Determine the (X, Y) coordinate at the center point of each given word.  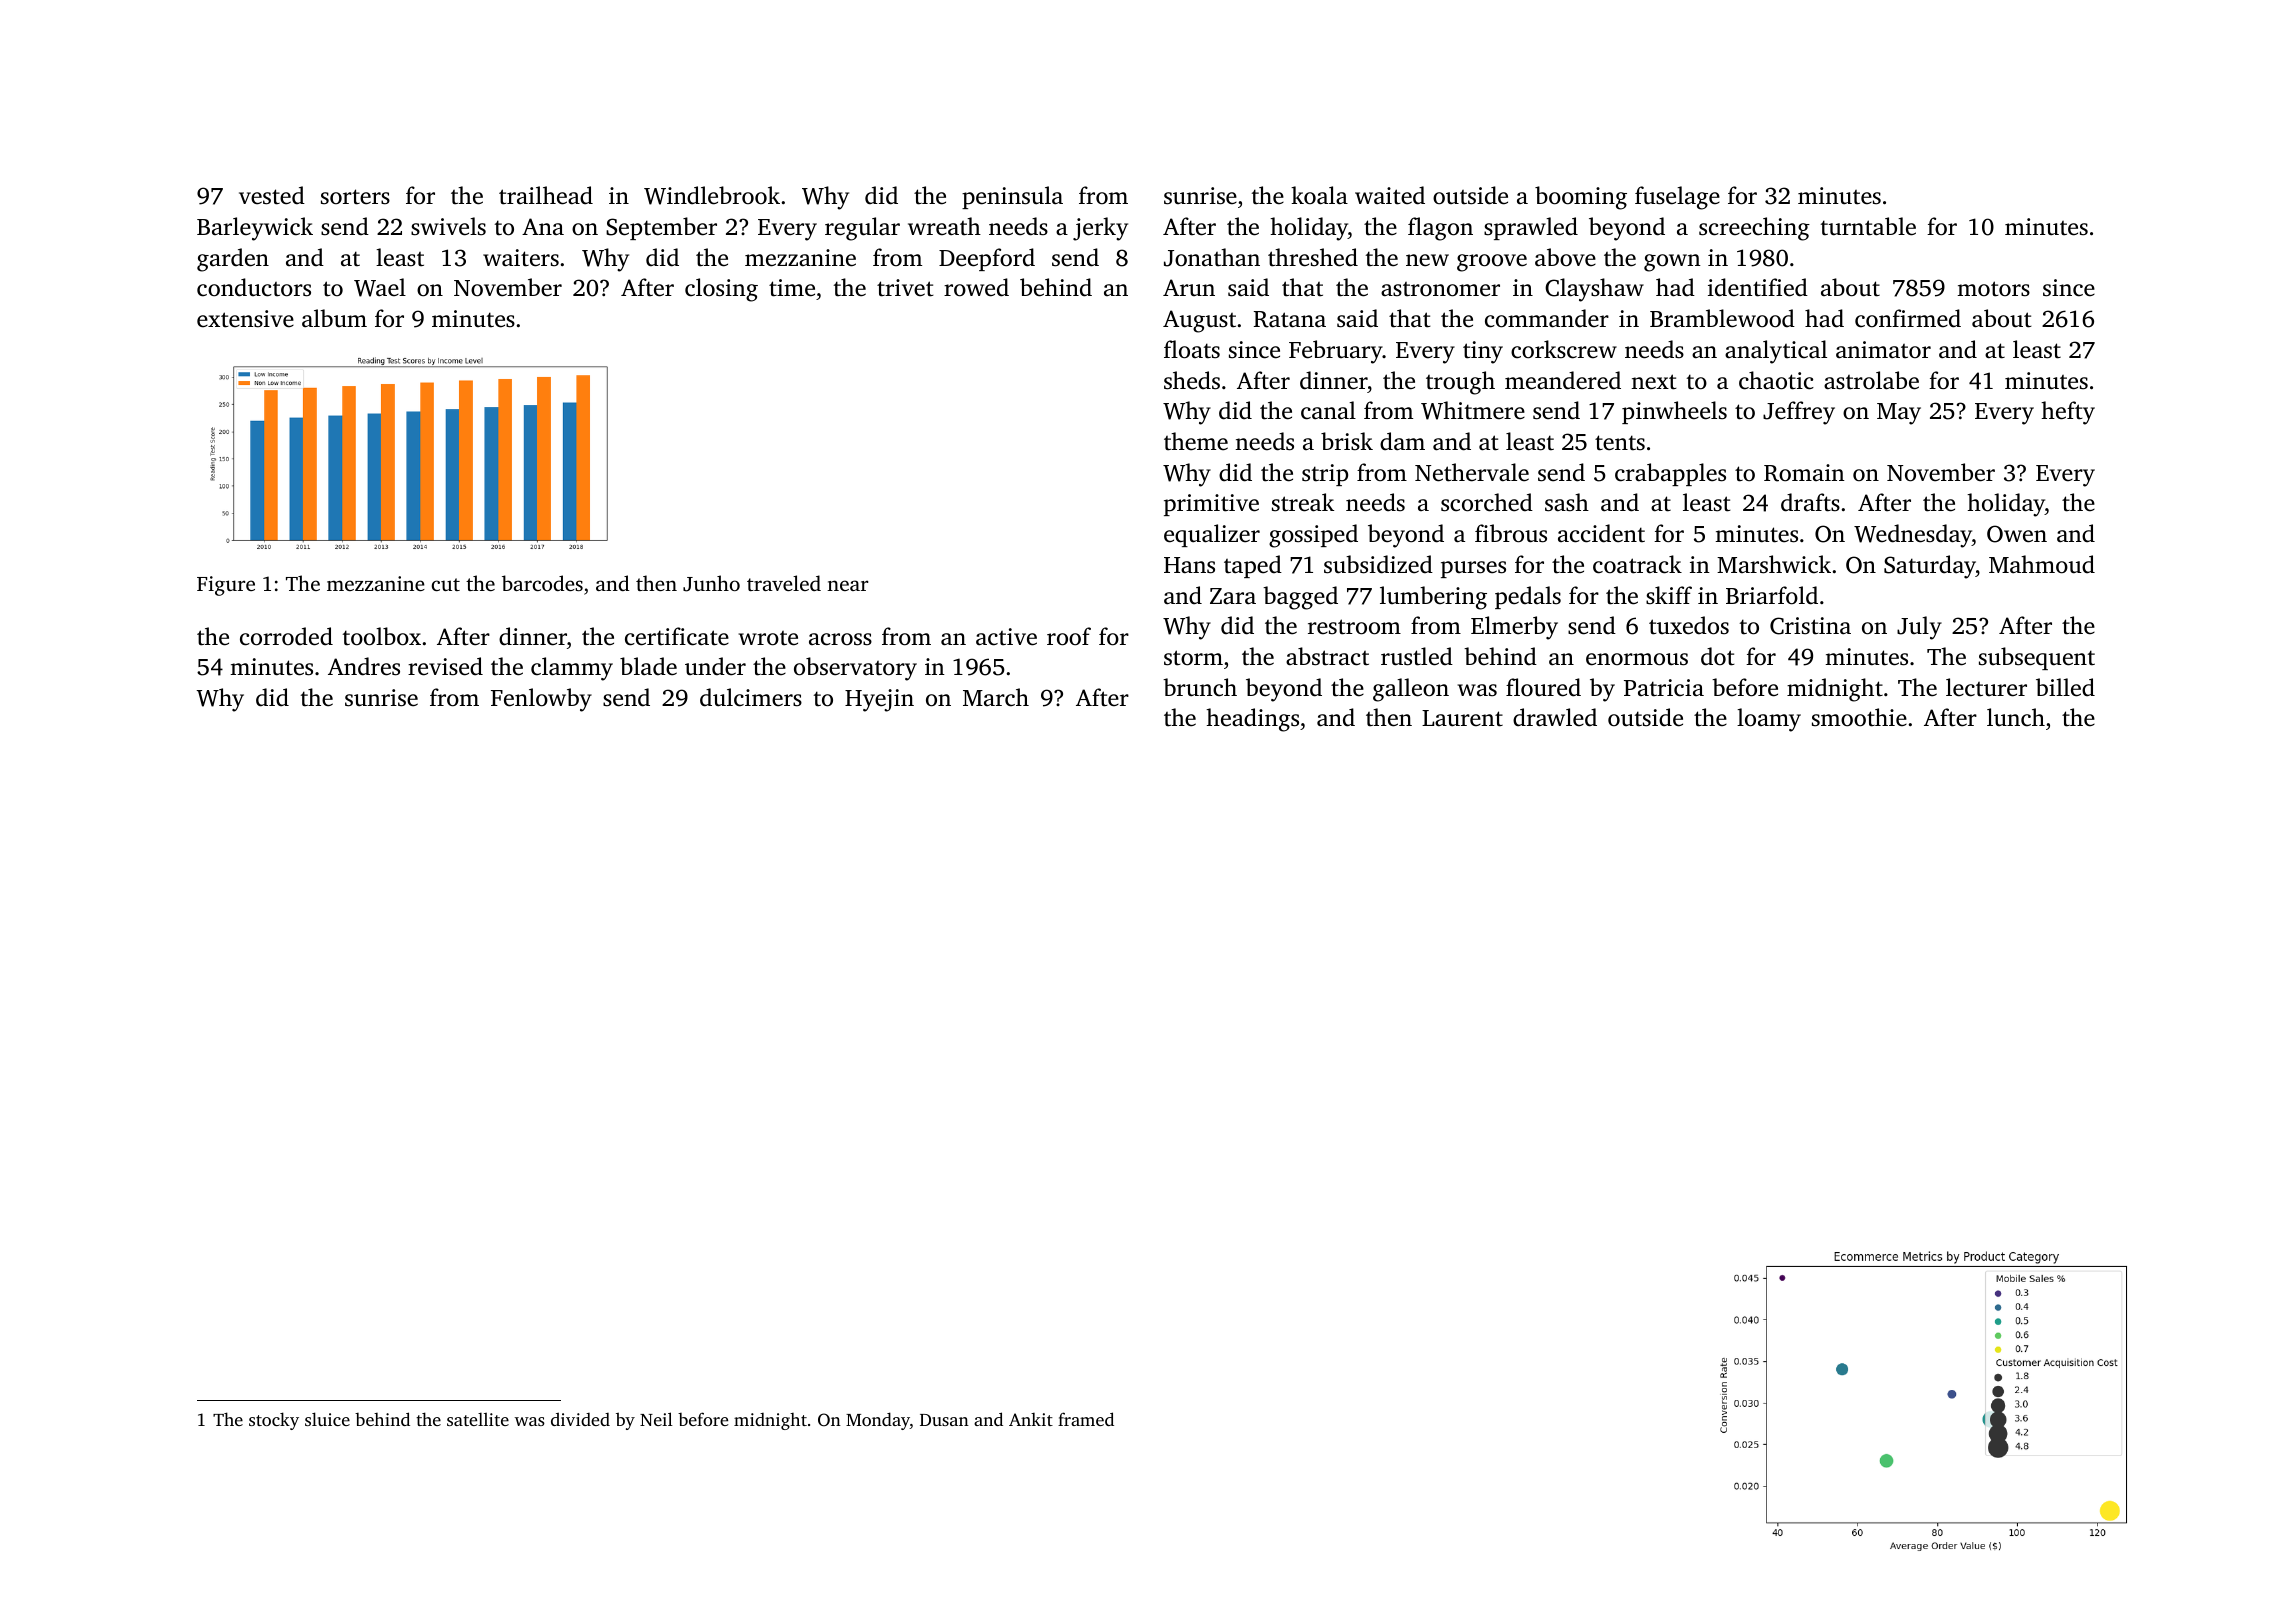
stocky (274, 1421)
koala (1319, 195)
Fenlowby (541, 700)
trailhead (546, 195)
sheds (1192, 380)
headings (1252, 720)
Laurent (1462, 718)
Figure (226, 586)
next (1654, 382)
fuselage (1677, 198)
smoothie (1859, 717)
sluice (327, 1419)
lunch (2016, 717)
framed (1086, 1419)
